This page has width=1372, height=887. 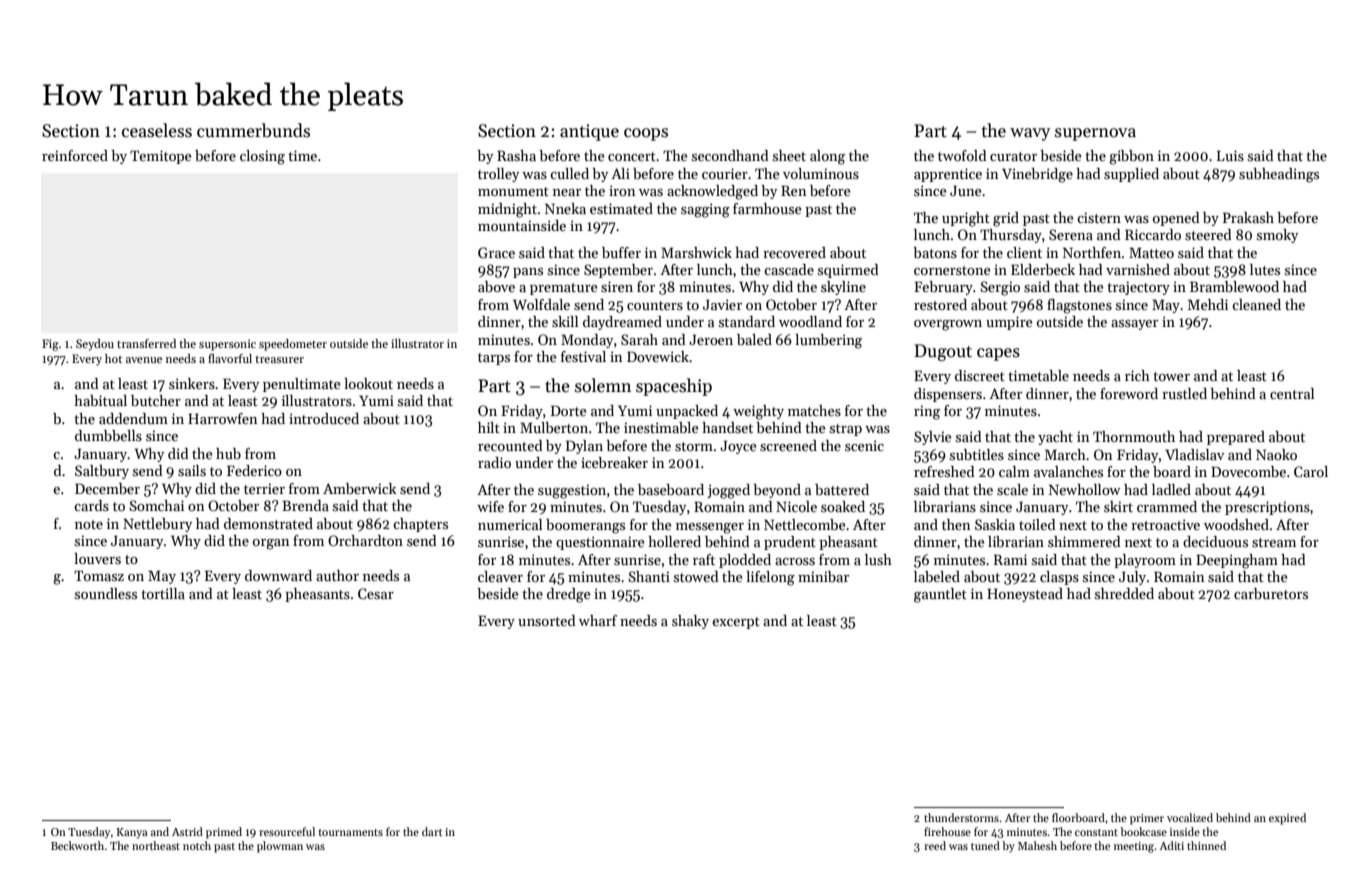 I want to click on midnight, so click(x=507, y=210).
